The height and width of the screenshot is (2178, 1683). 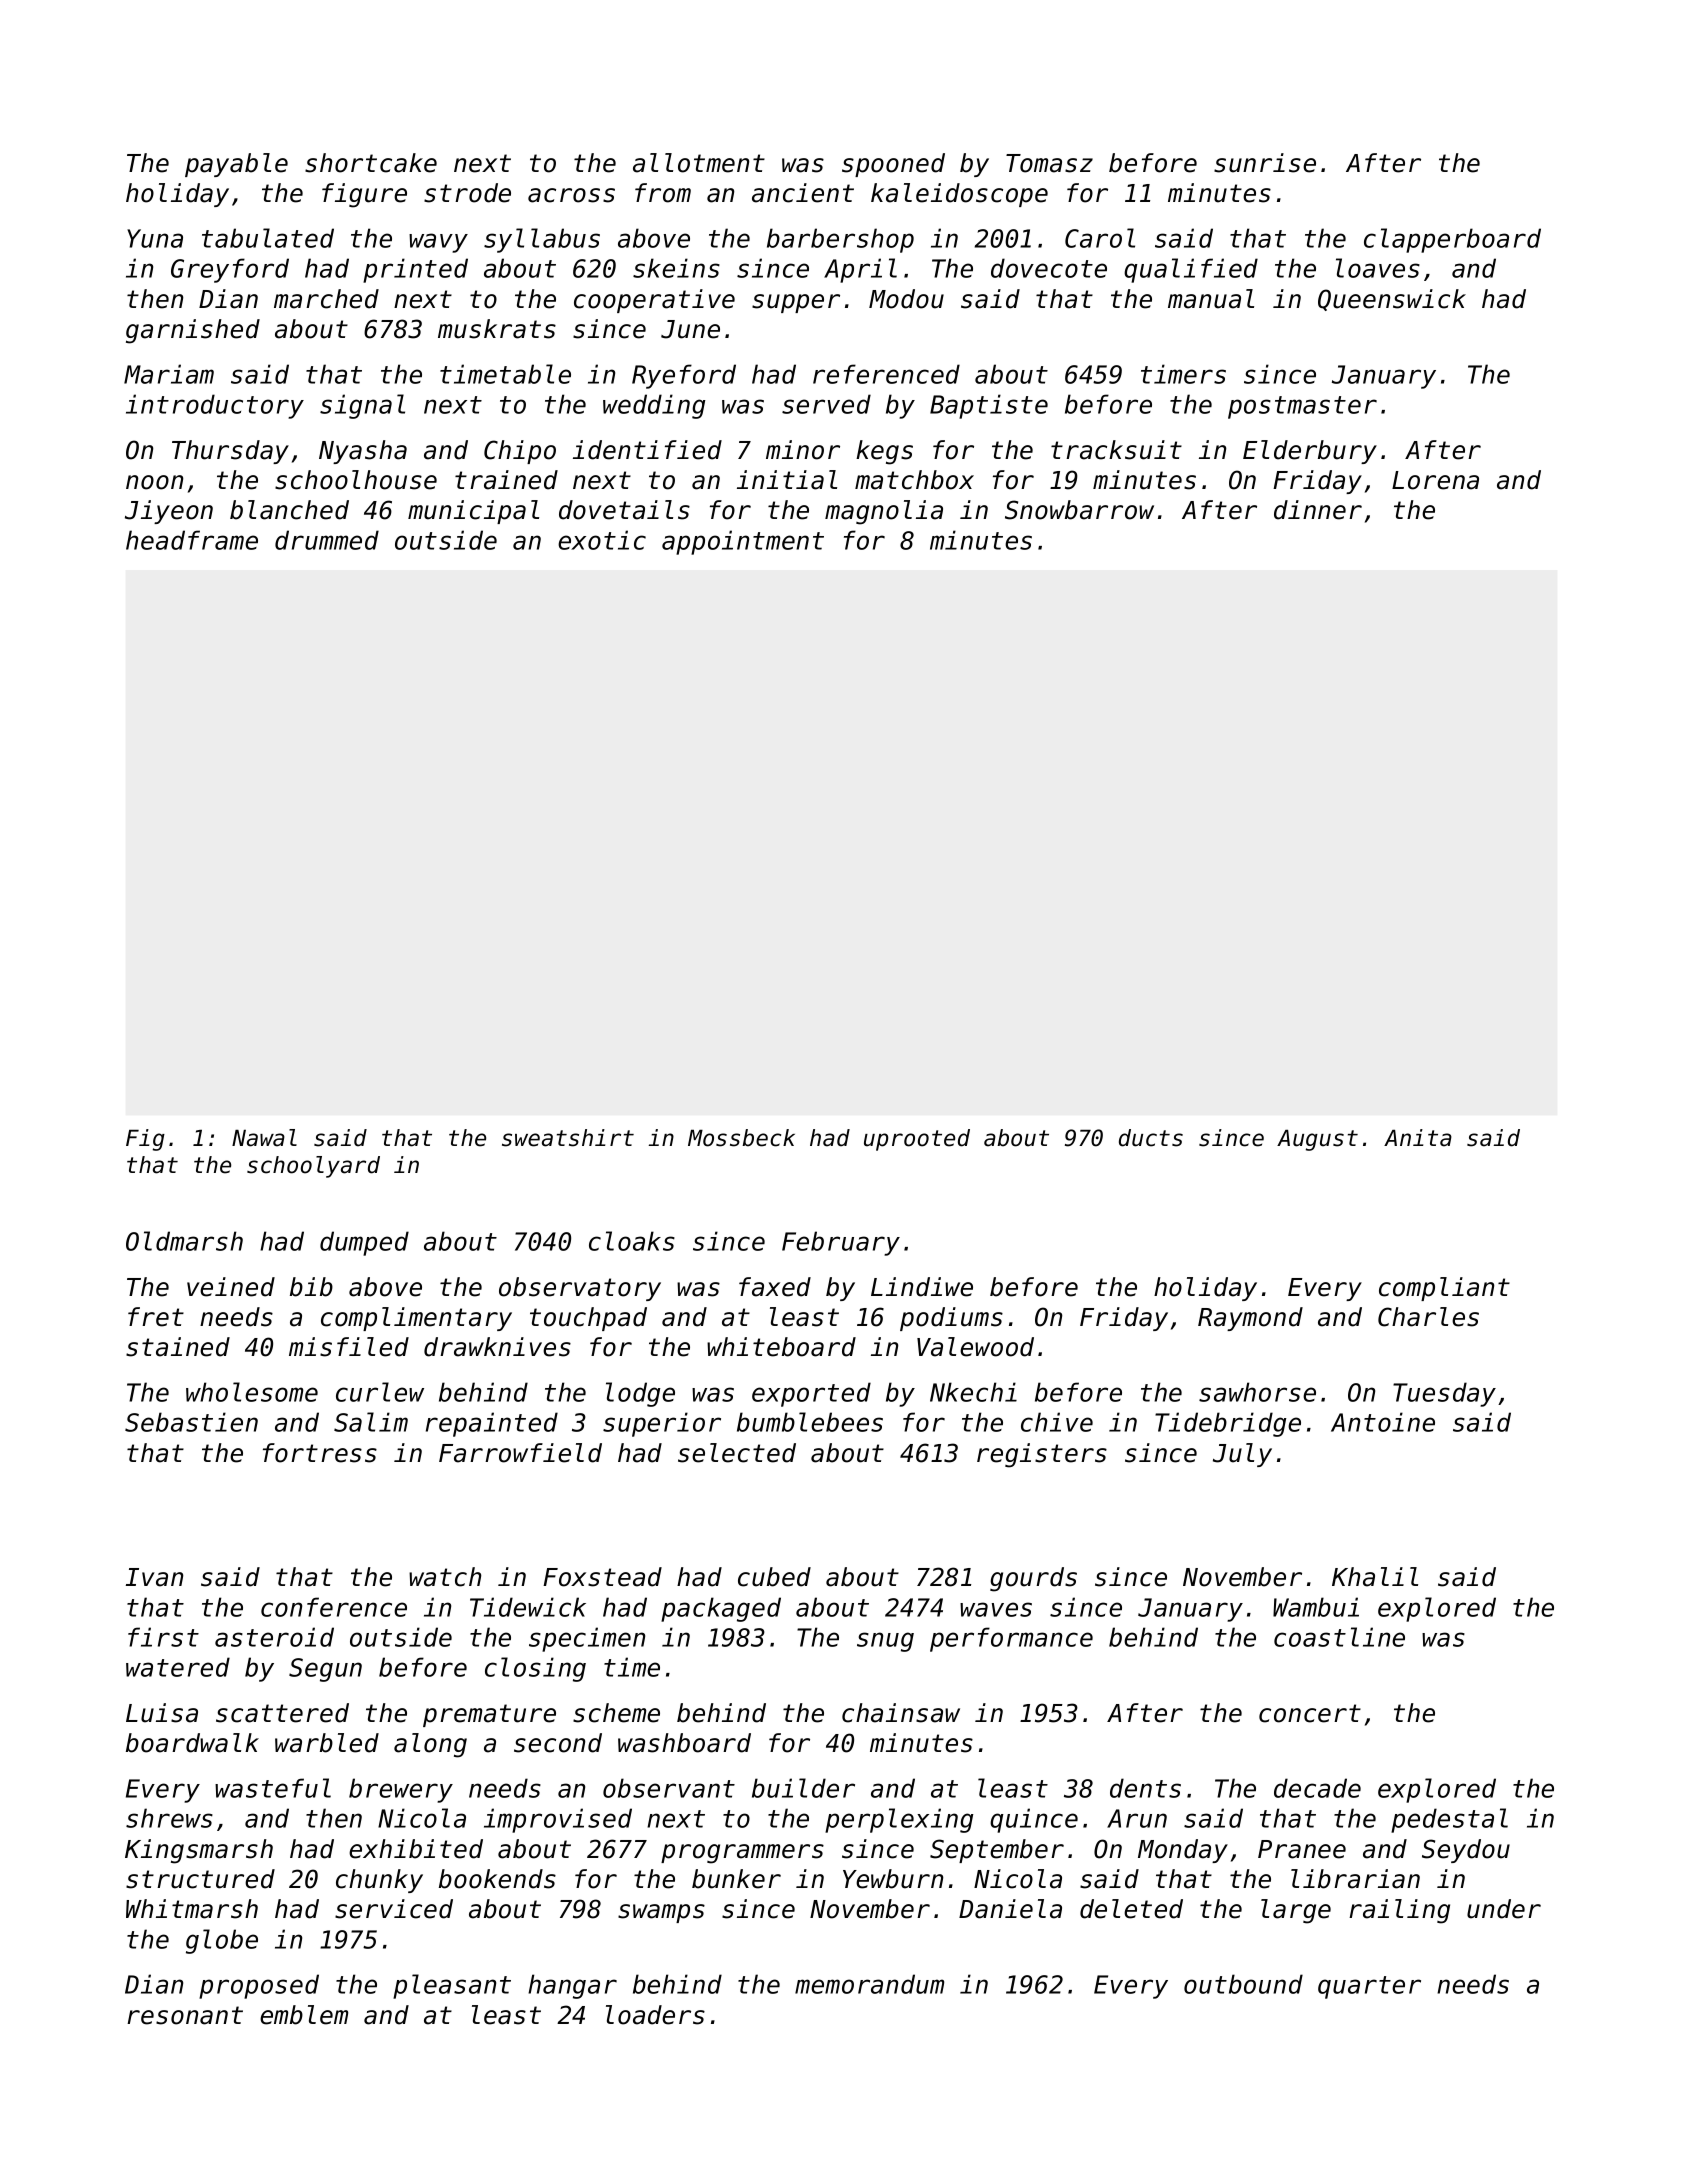 I want to click on pedestal, so click(x=1449, y=1820).
